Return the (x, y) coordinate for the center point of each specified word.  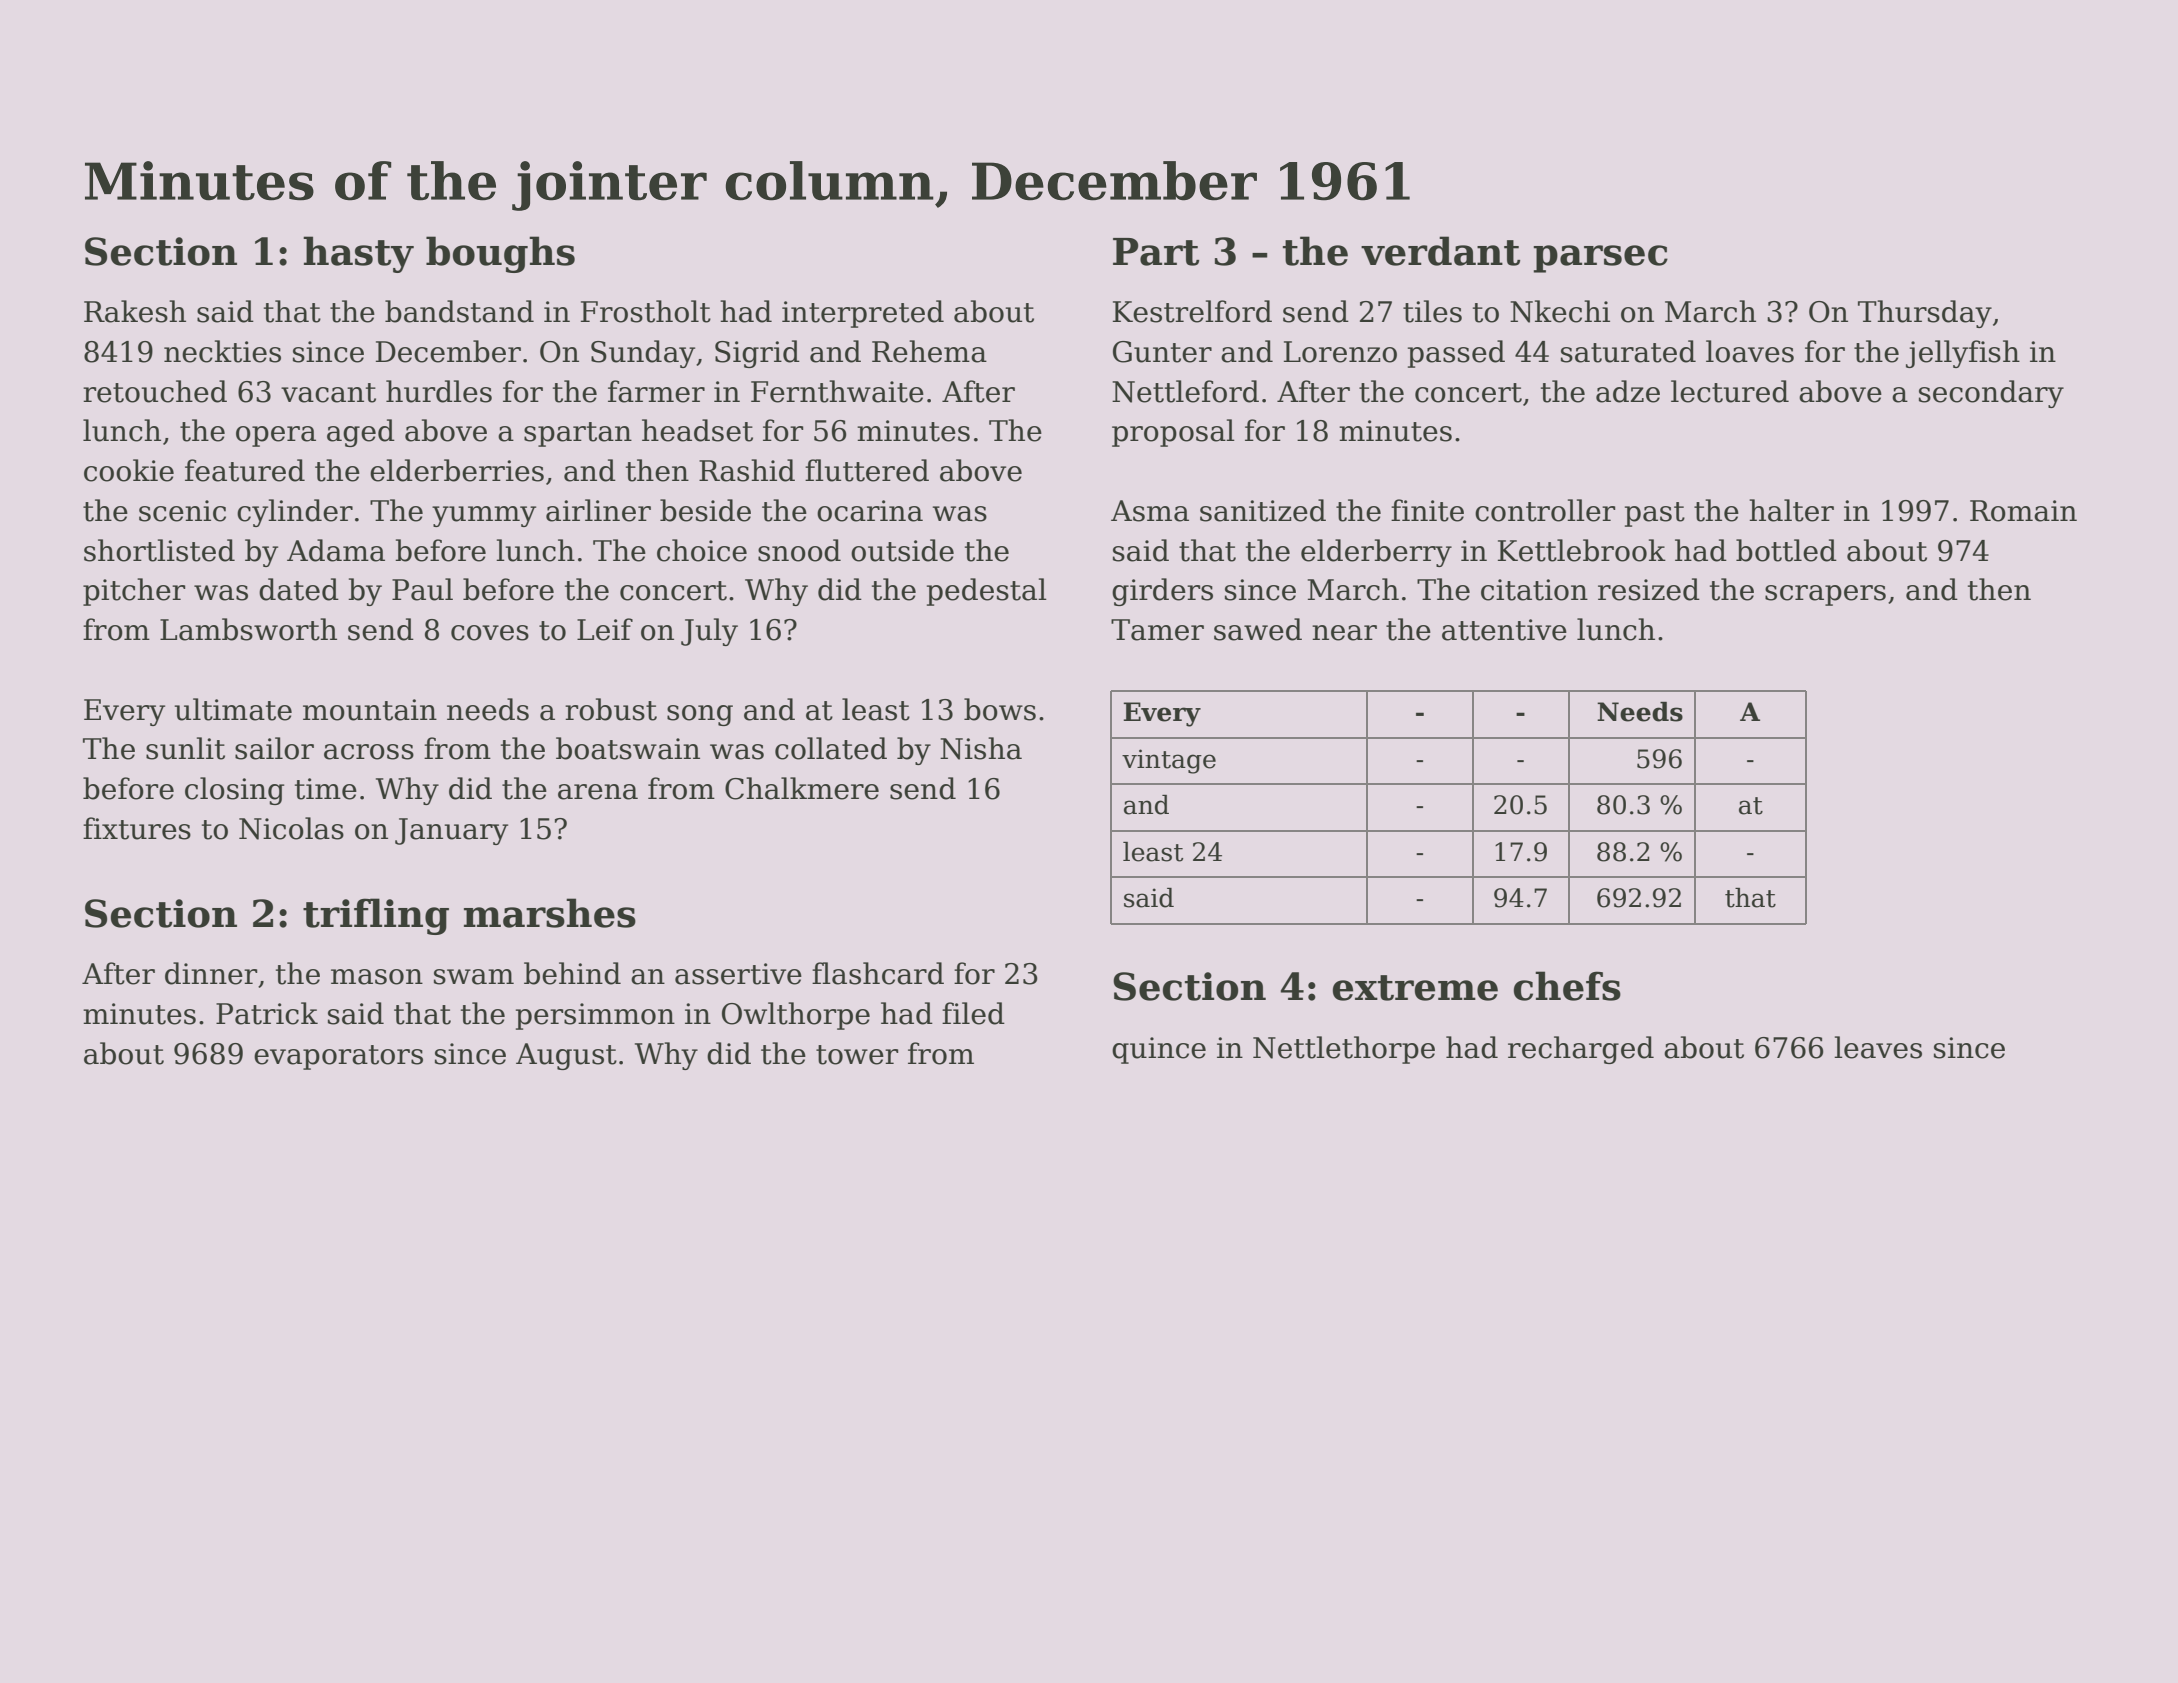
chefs (1567, 986)
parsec (1600, 259)
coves (490, 633)
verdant (1440, 251)
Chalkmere (802, 788)
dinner (211, 973)
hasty (358, 254)
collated (831, 748)
